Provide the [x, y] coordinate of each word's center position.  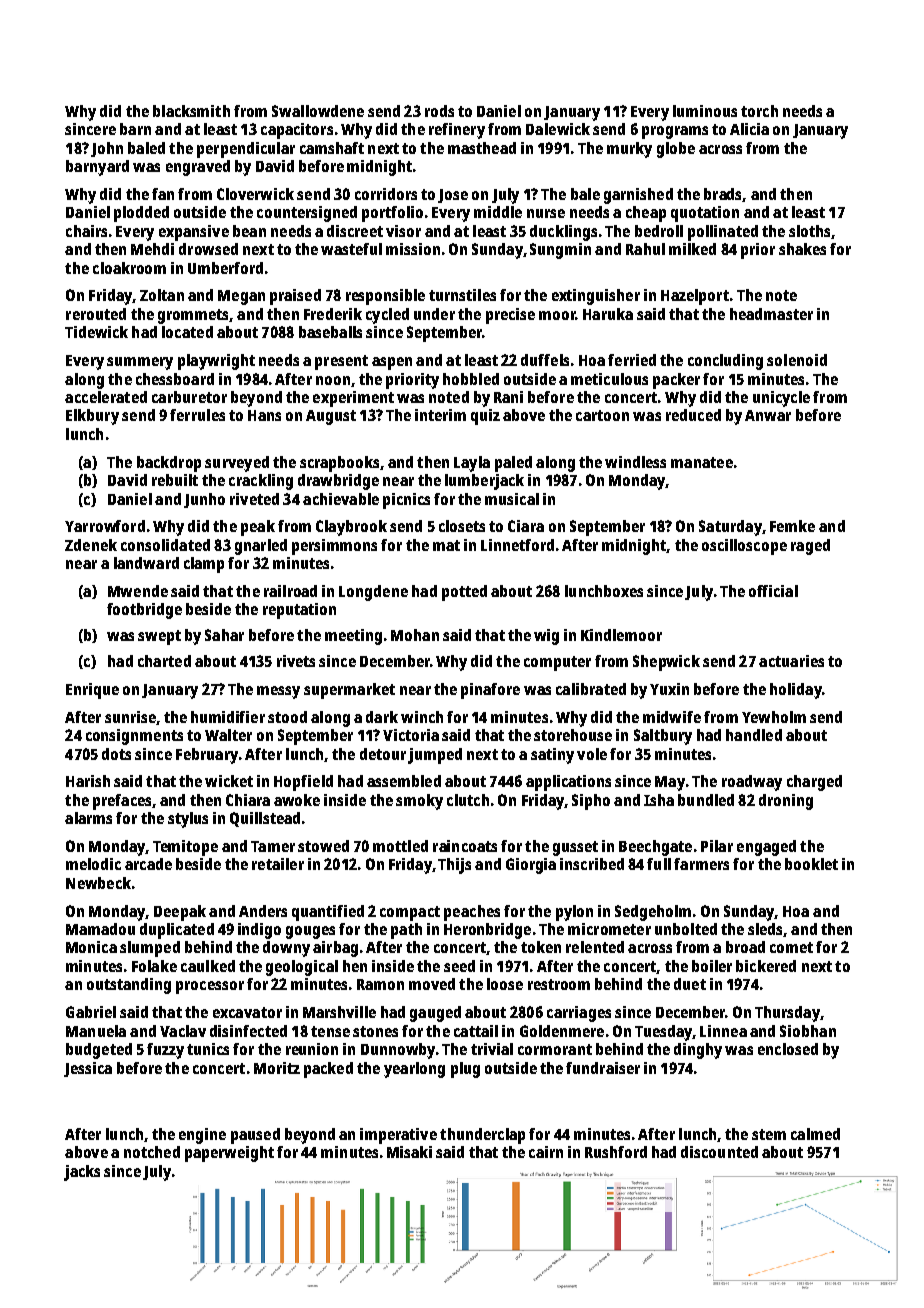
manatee [702, 462]
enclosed [788, 1049]
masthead [482, 148]
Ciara [526, 526]
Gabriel [91, 1012]
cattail [476, 1031]
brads [723, 195]
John [107, 149]
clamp [204, 565]
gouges [310, 932]
